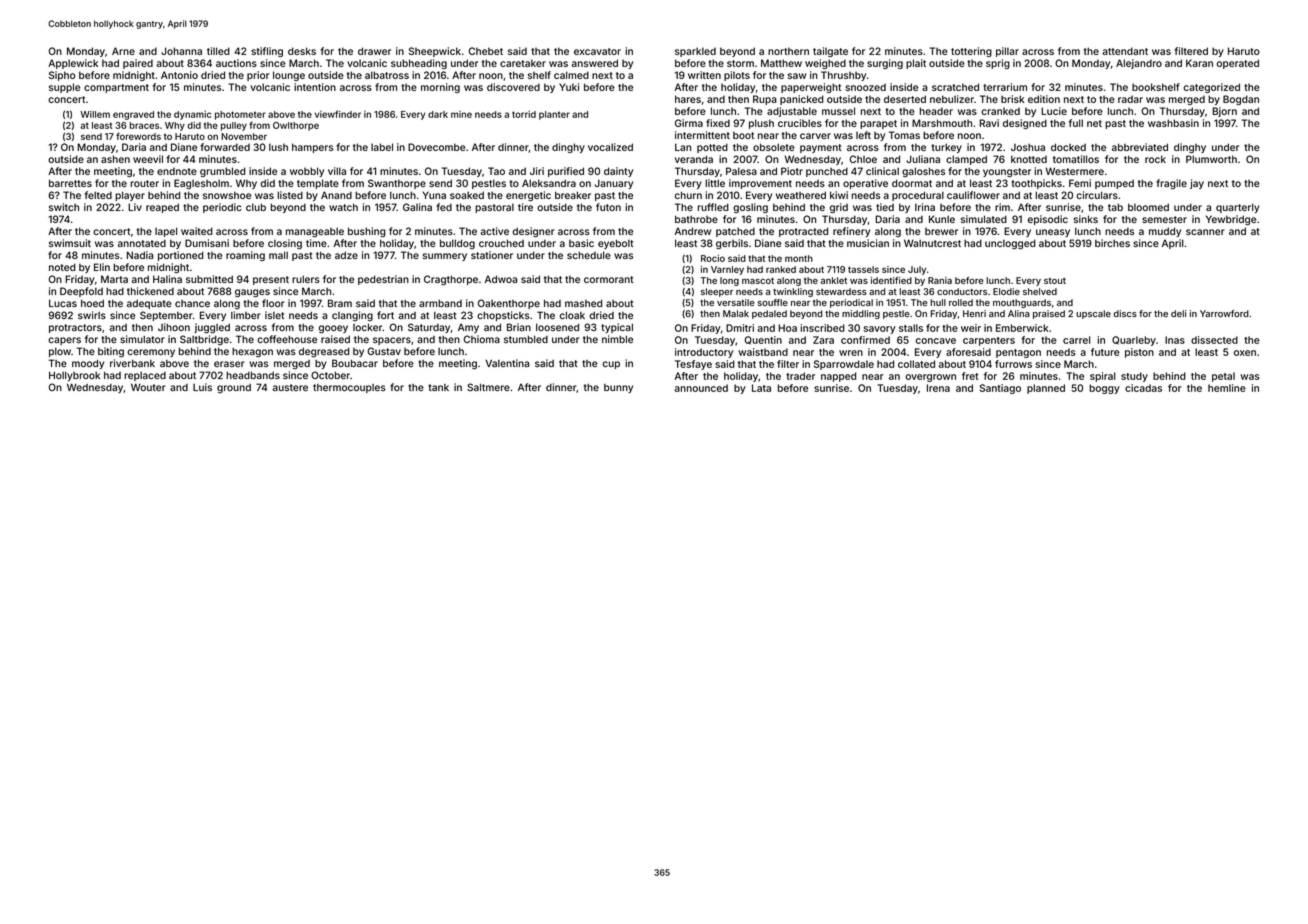 This page has width=1308, height=924. What do you see at coordinates (148, 387) in the page?
I see `Wouter` at bounding box center [148, 387].
